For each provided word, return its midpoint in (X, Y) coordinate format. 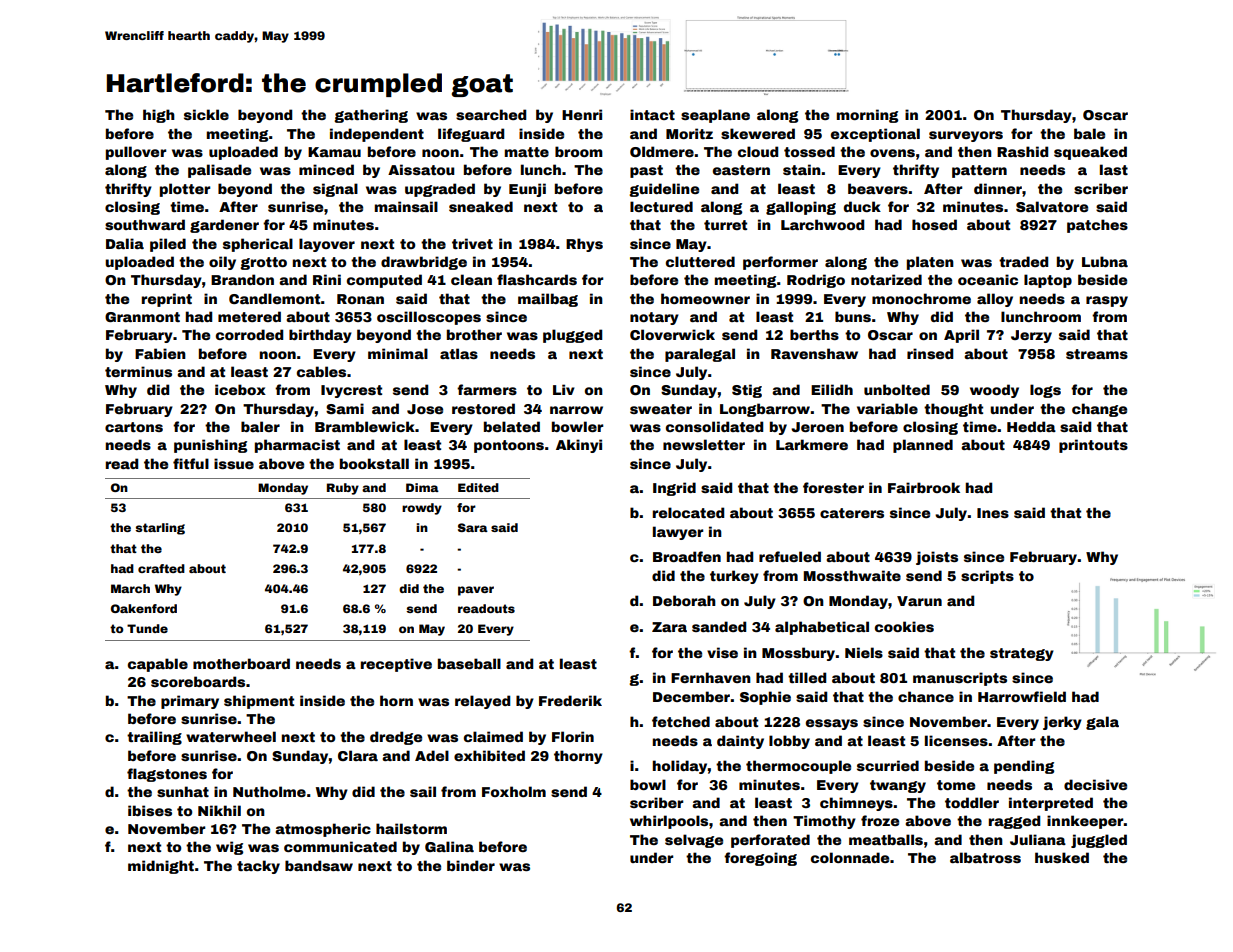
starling (160, 529)
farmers (487, 389)
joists (937, 558)
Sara (473, 527)
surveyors (966, 136)
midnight (161, 867)
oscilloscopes (429, 318)
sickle (206, 114)
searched (491, 114)
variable (887, 408)
